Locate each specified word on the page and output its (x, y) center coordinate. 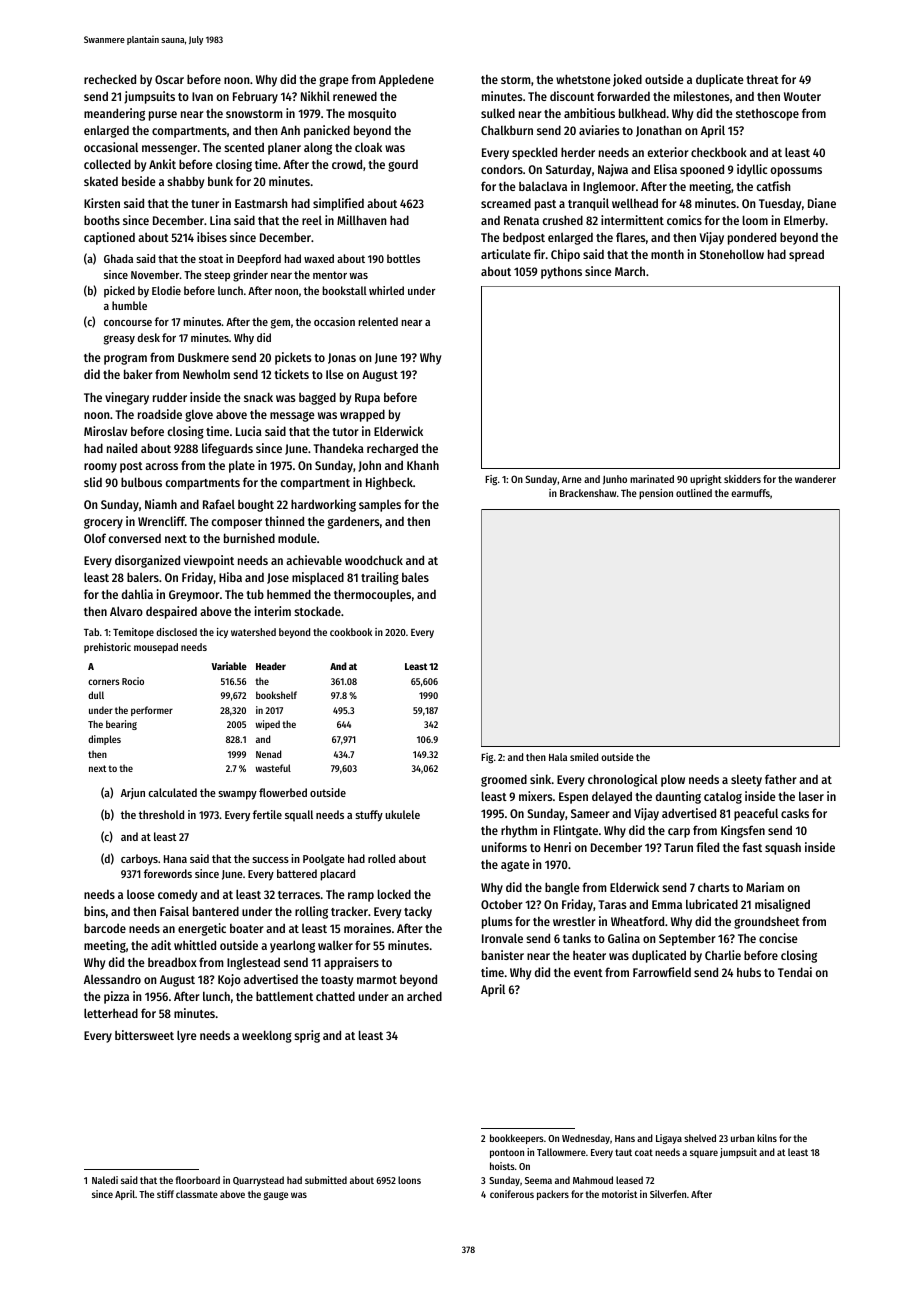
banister (503, 955)
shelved (700, 1138)
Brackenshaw (588, 493)
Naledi (105, 1180)
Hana (175, 859)
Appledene (406, 80)
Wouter (802, 96)
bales (415, 577)
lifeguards (227, 449)
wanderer (815, 479)
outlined (694, 493)
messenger (169, 150)
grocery (103, 524)
